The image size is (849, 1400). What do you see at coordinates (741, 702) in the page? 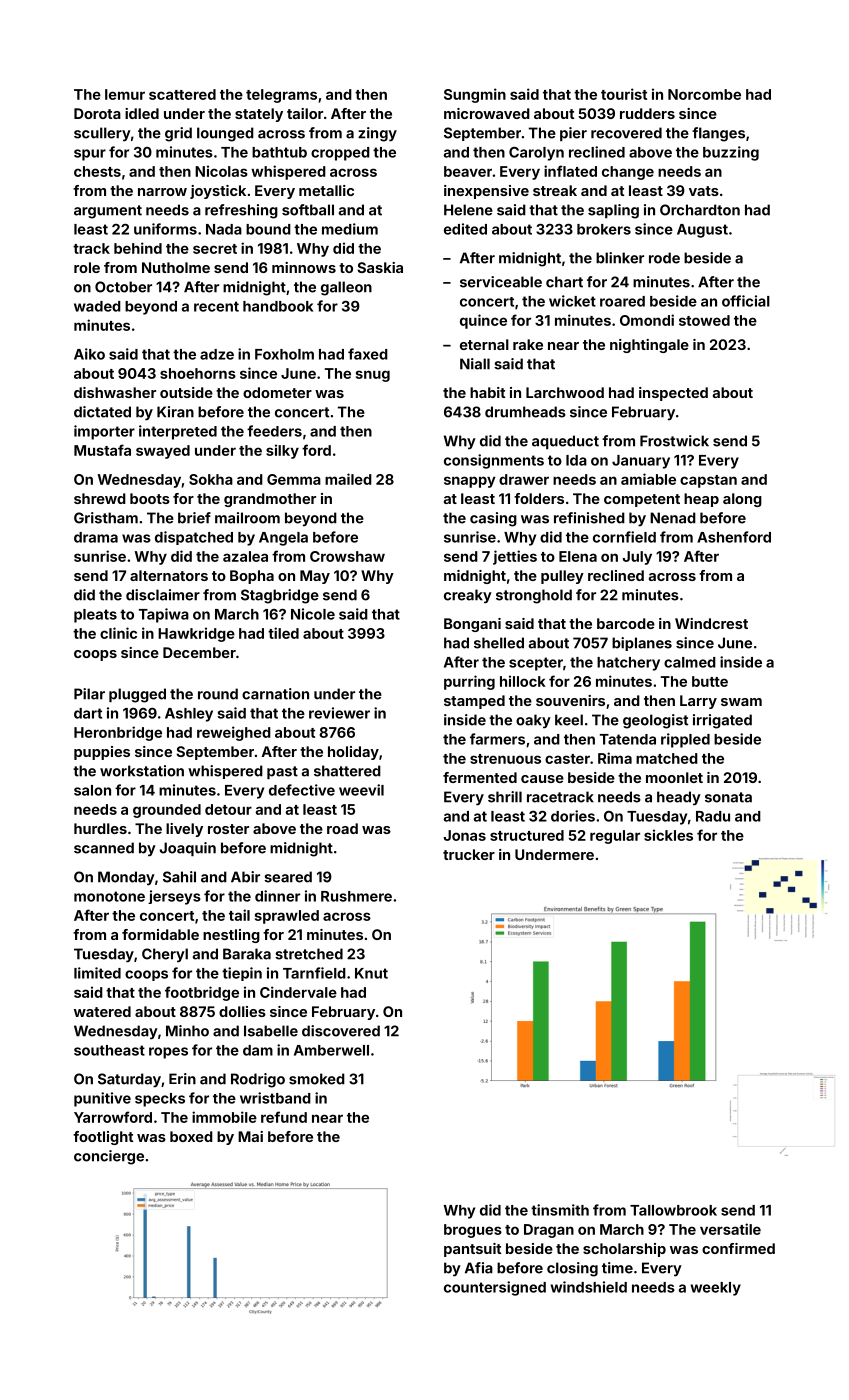
I see `swam` at bounding box center [741, 702].
